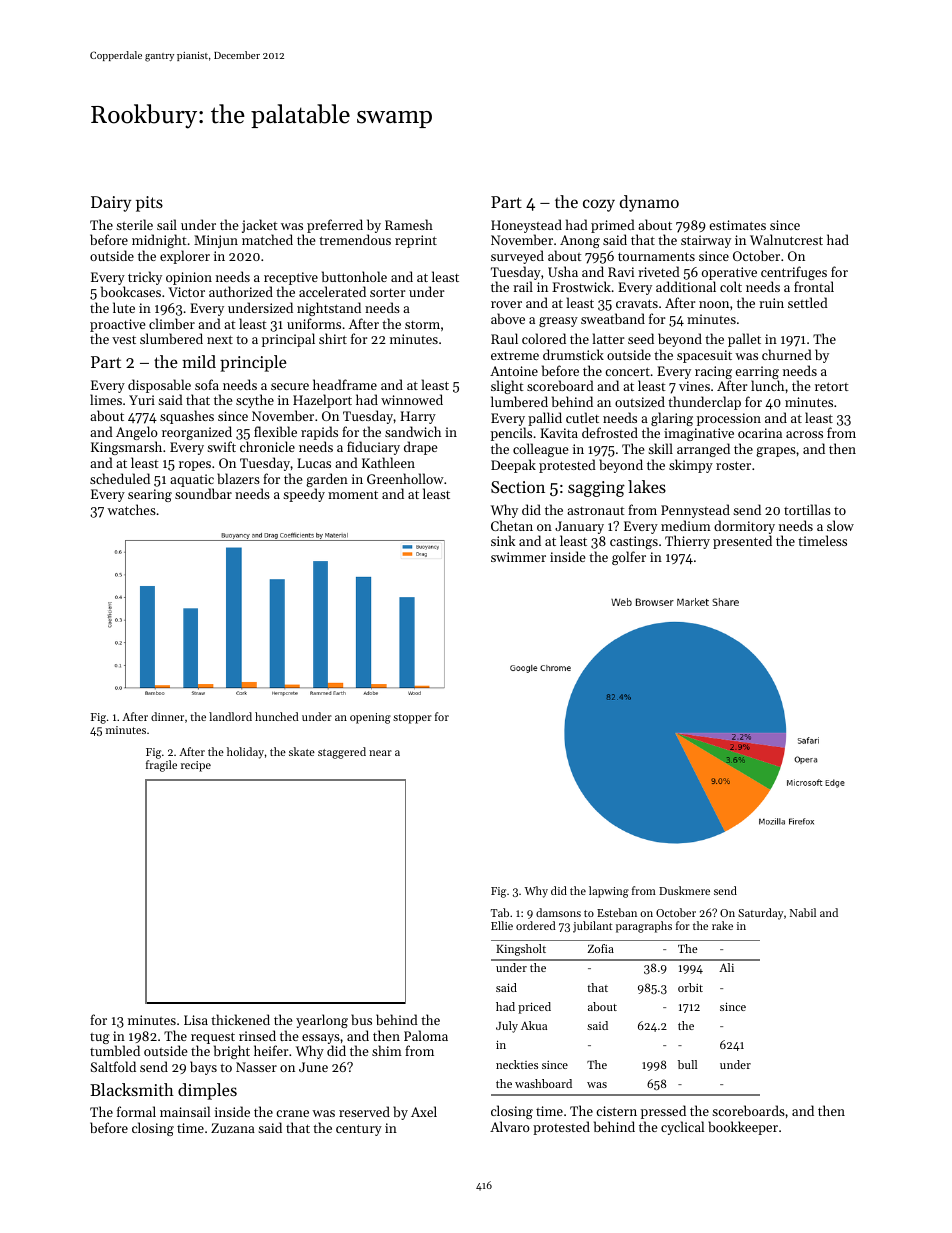 Image resolution: width=952 pixels, height=1233 pixels. Describe the element at coordinates (161, 766) in the screenshot. I see `fragile` at that location.
